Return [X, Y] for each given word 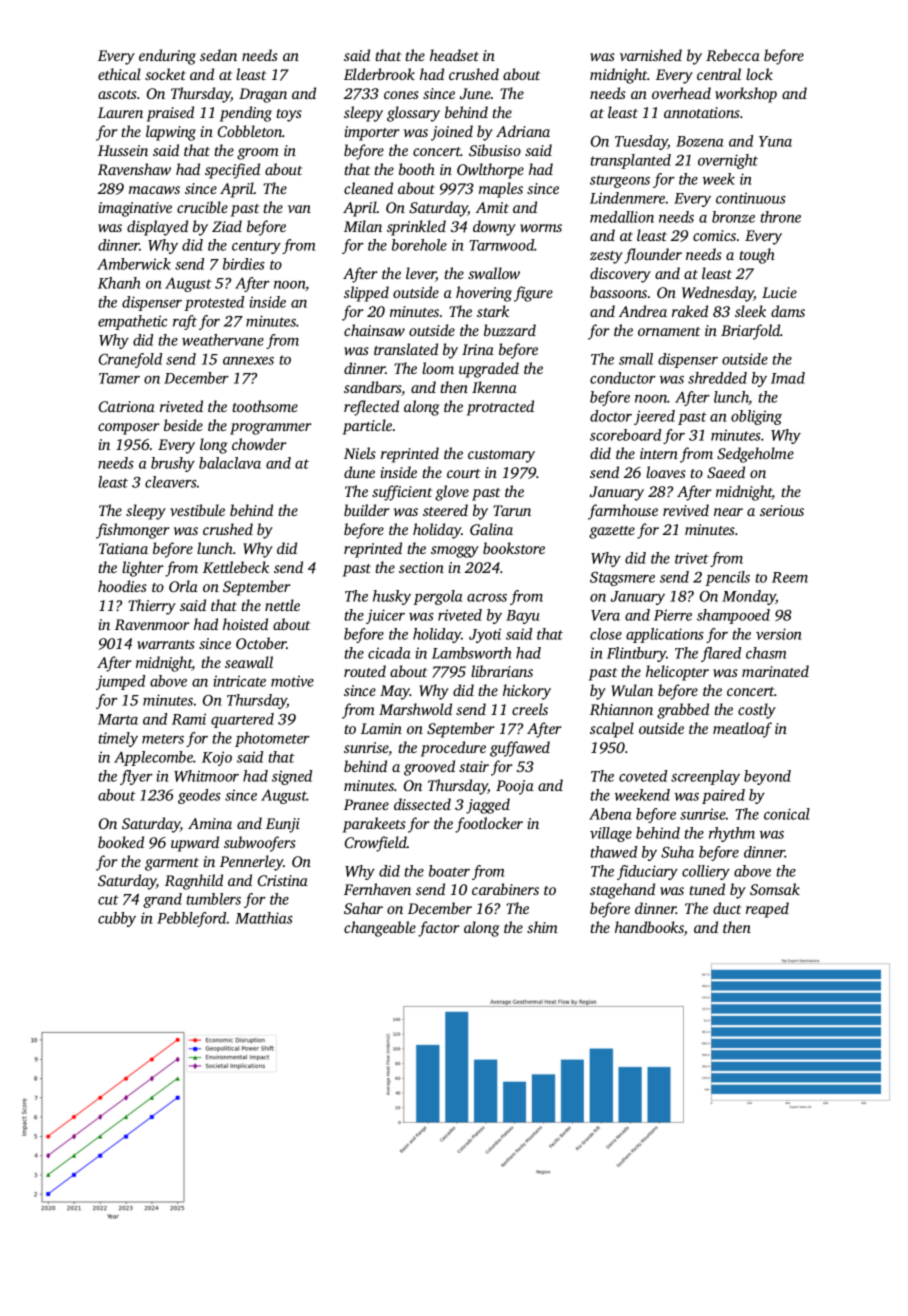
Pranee [366, 804]
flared [721, 654]
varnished [651, 55]
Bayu [522, 617]
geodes [199, 796]
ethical [119, 74]
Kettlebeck [236, 567]
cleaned [368, 188]
